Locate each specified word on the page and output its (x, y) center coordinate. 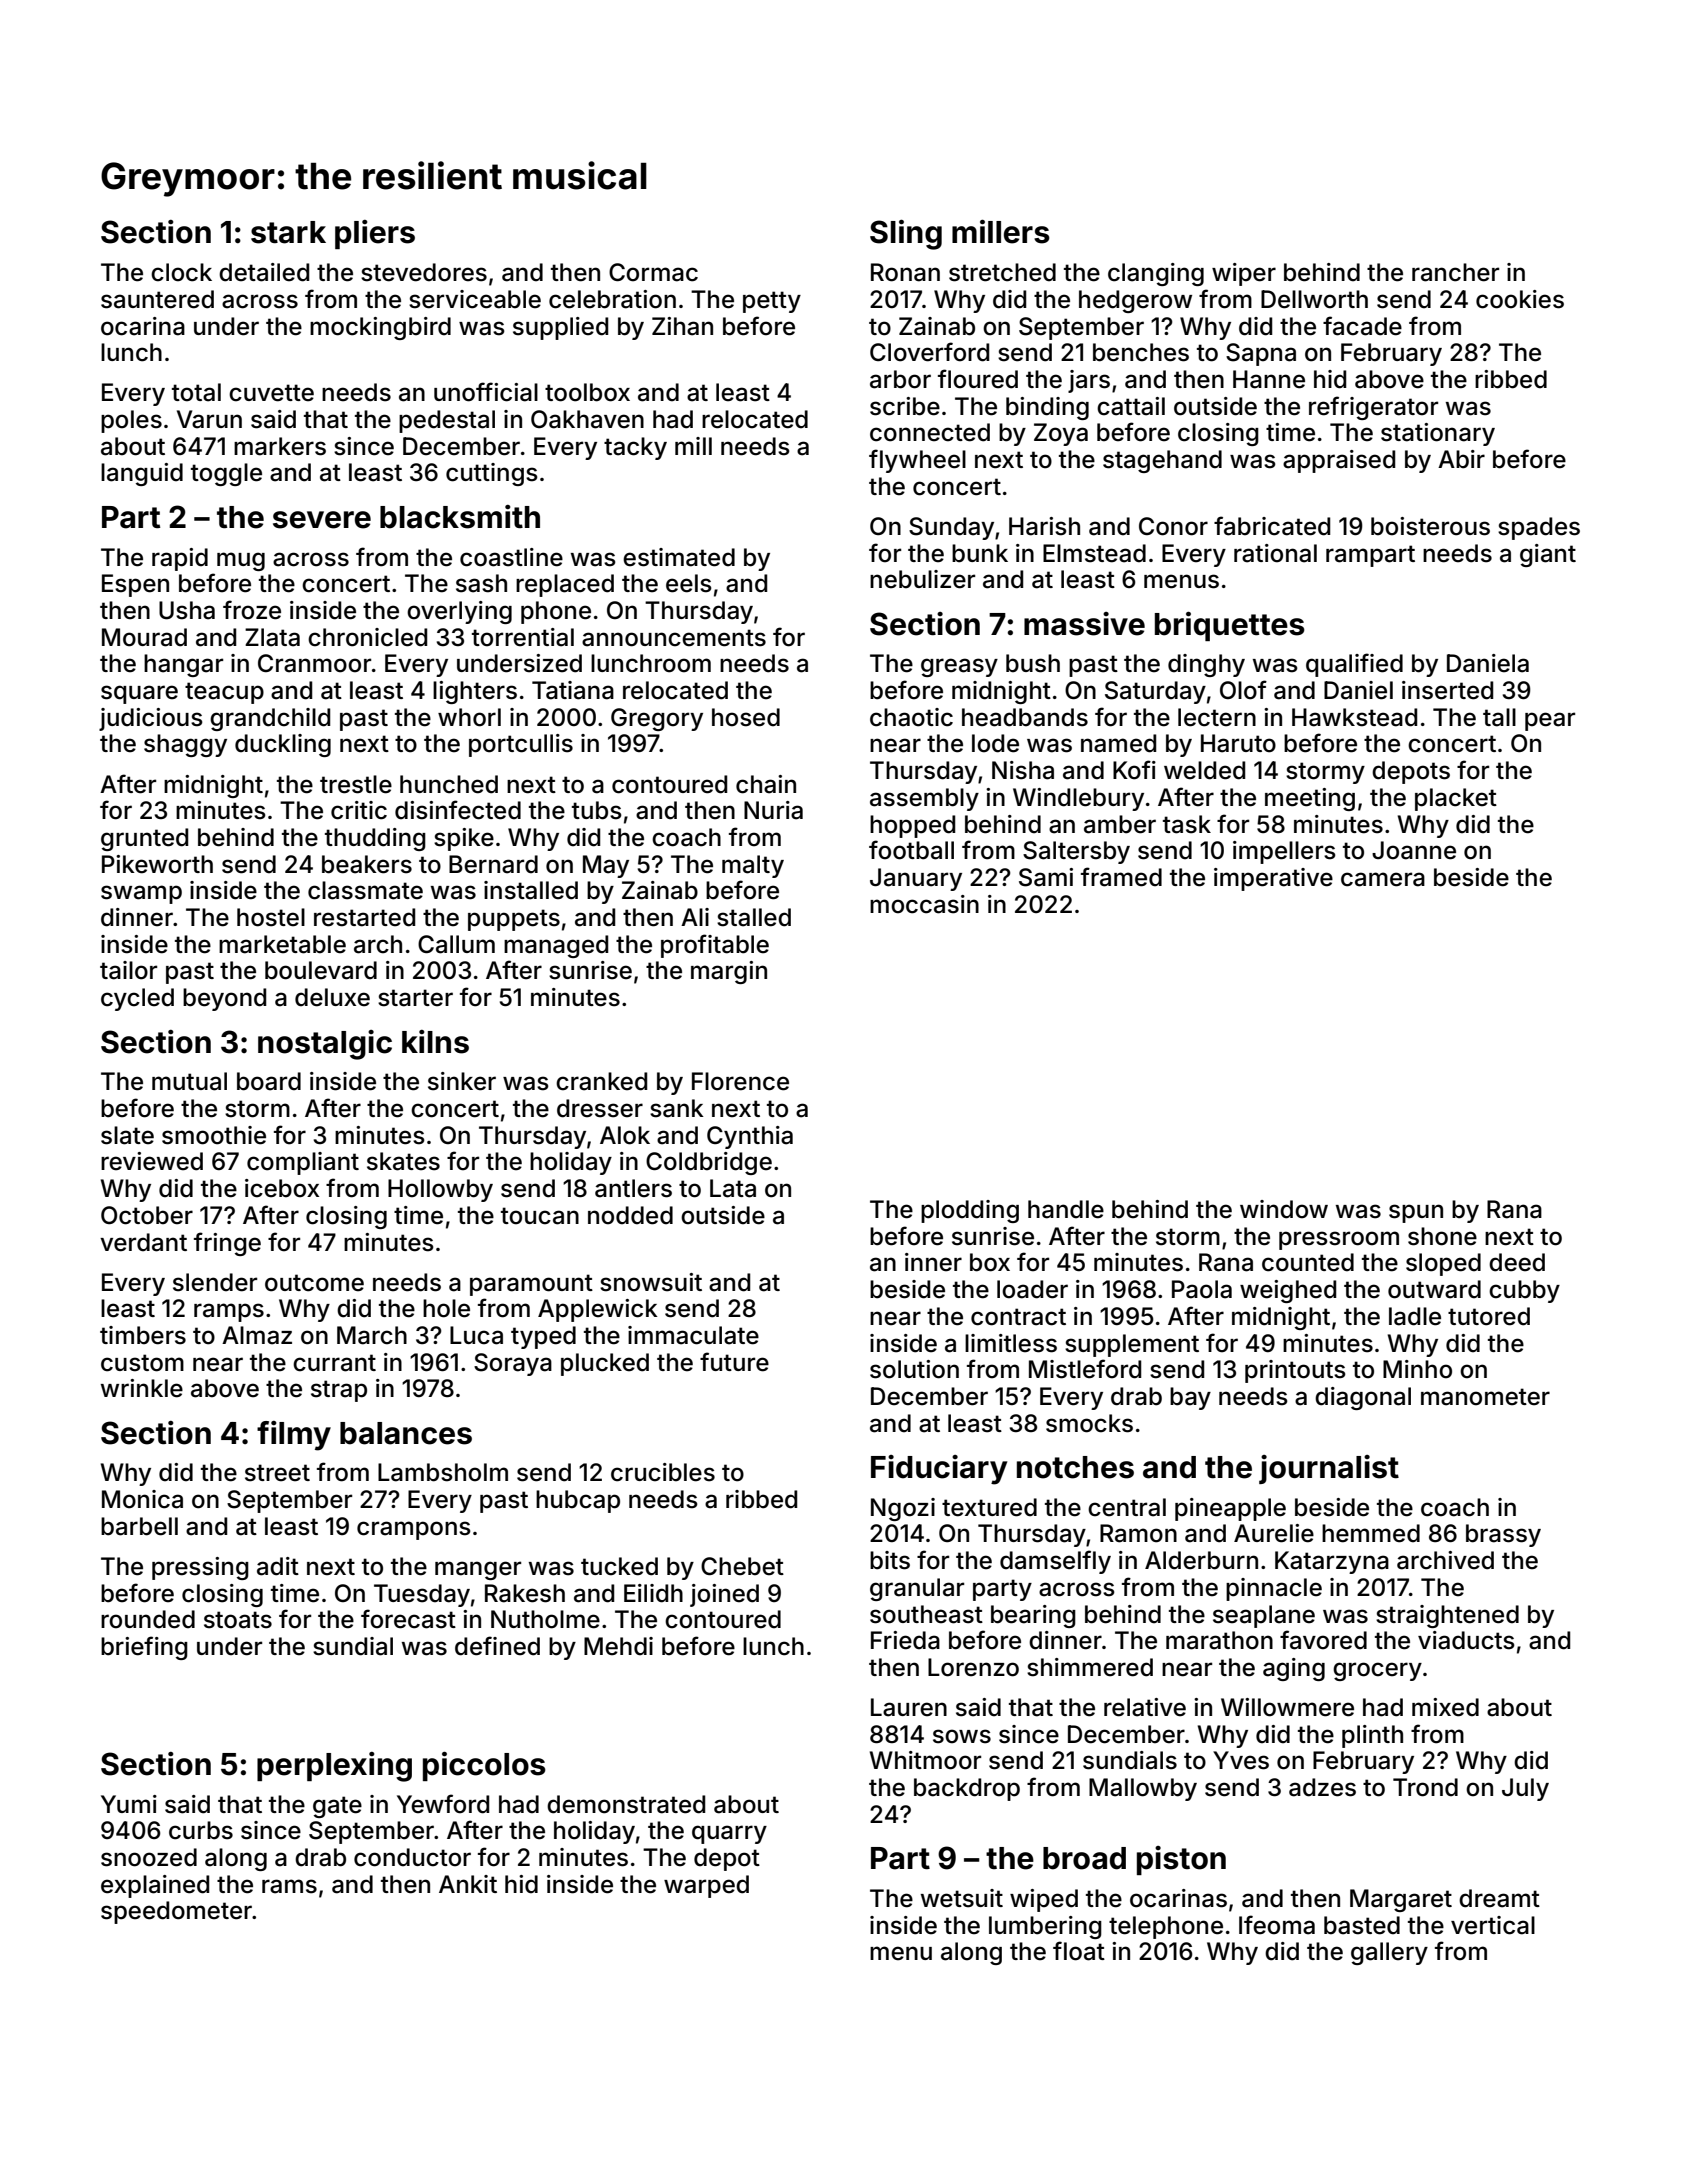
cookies (1520, 299)
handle (1066, 1209)
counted (1308, 1262)
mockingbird (380, 328)
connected (930, 432)
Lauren (909, 1707)
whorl (469, 717)
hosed (746, 717)
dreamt (1499, 1898)
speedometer (176, 1912)
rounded (148, 1619)
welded (1204, 770)
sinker (462, 1081)
